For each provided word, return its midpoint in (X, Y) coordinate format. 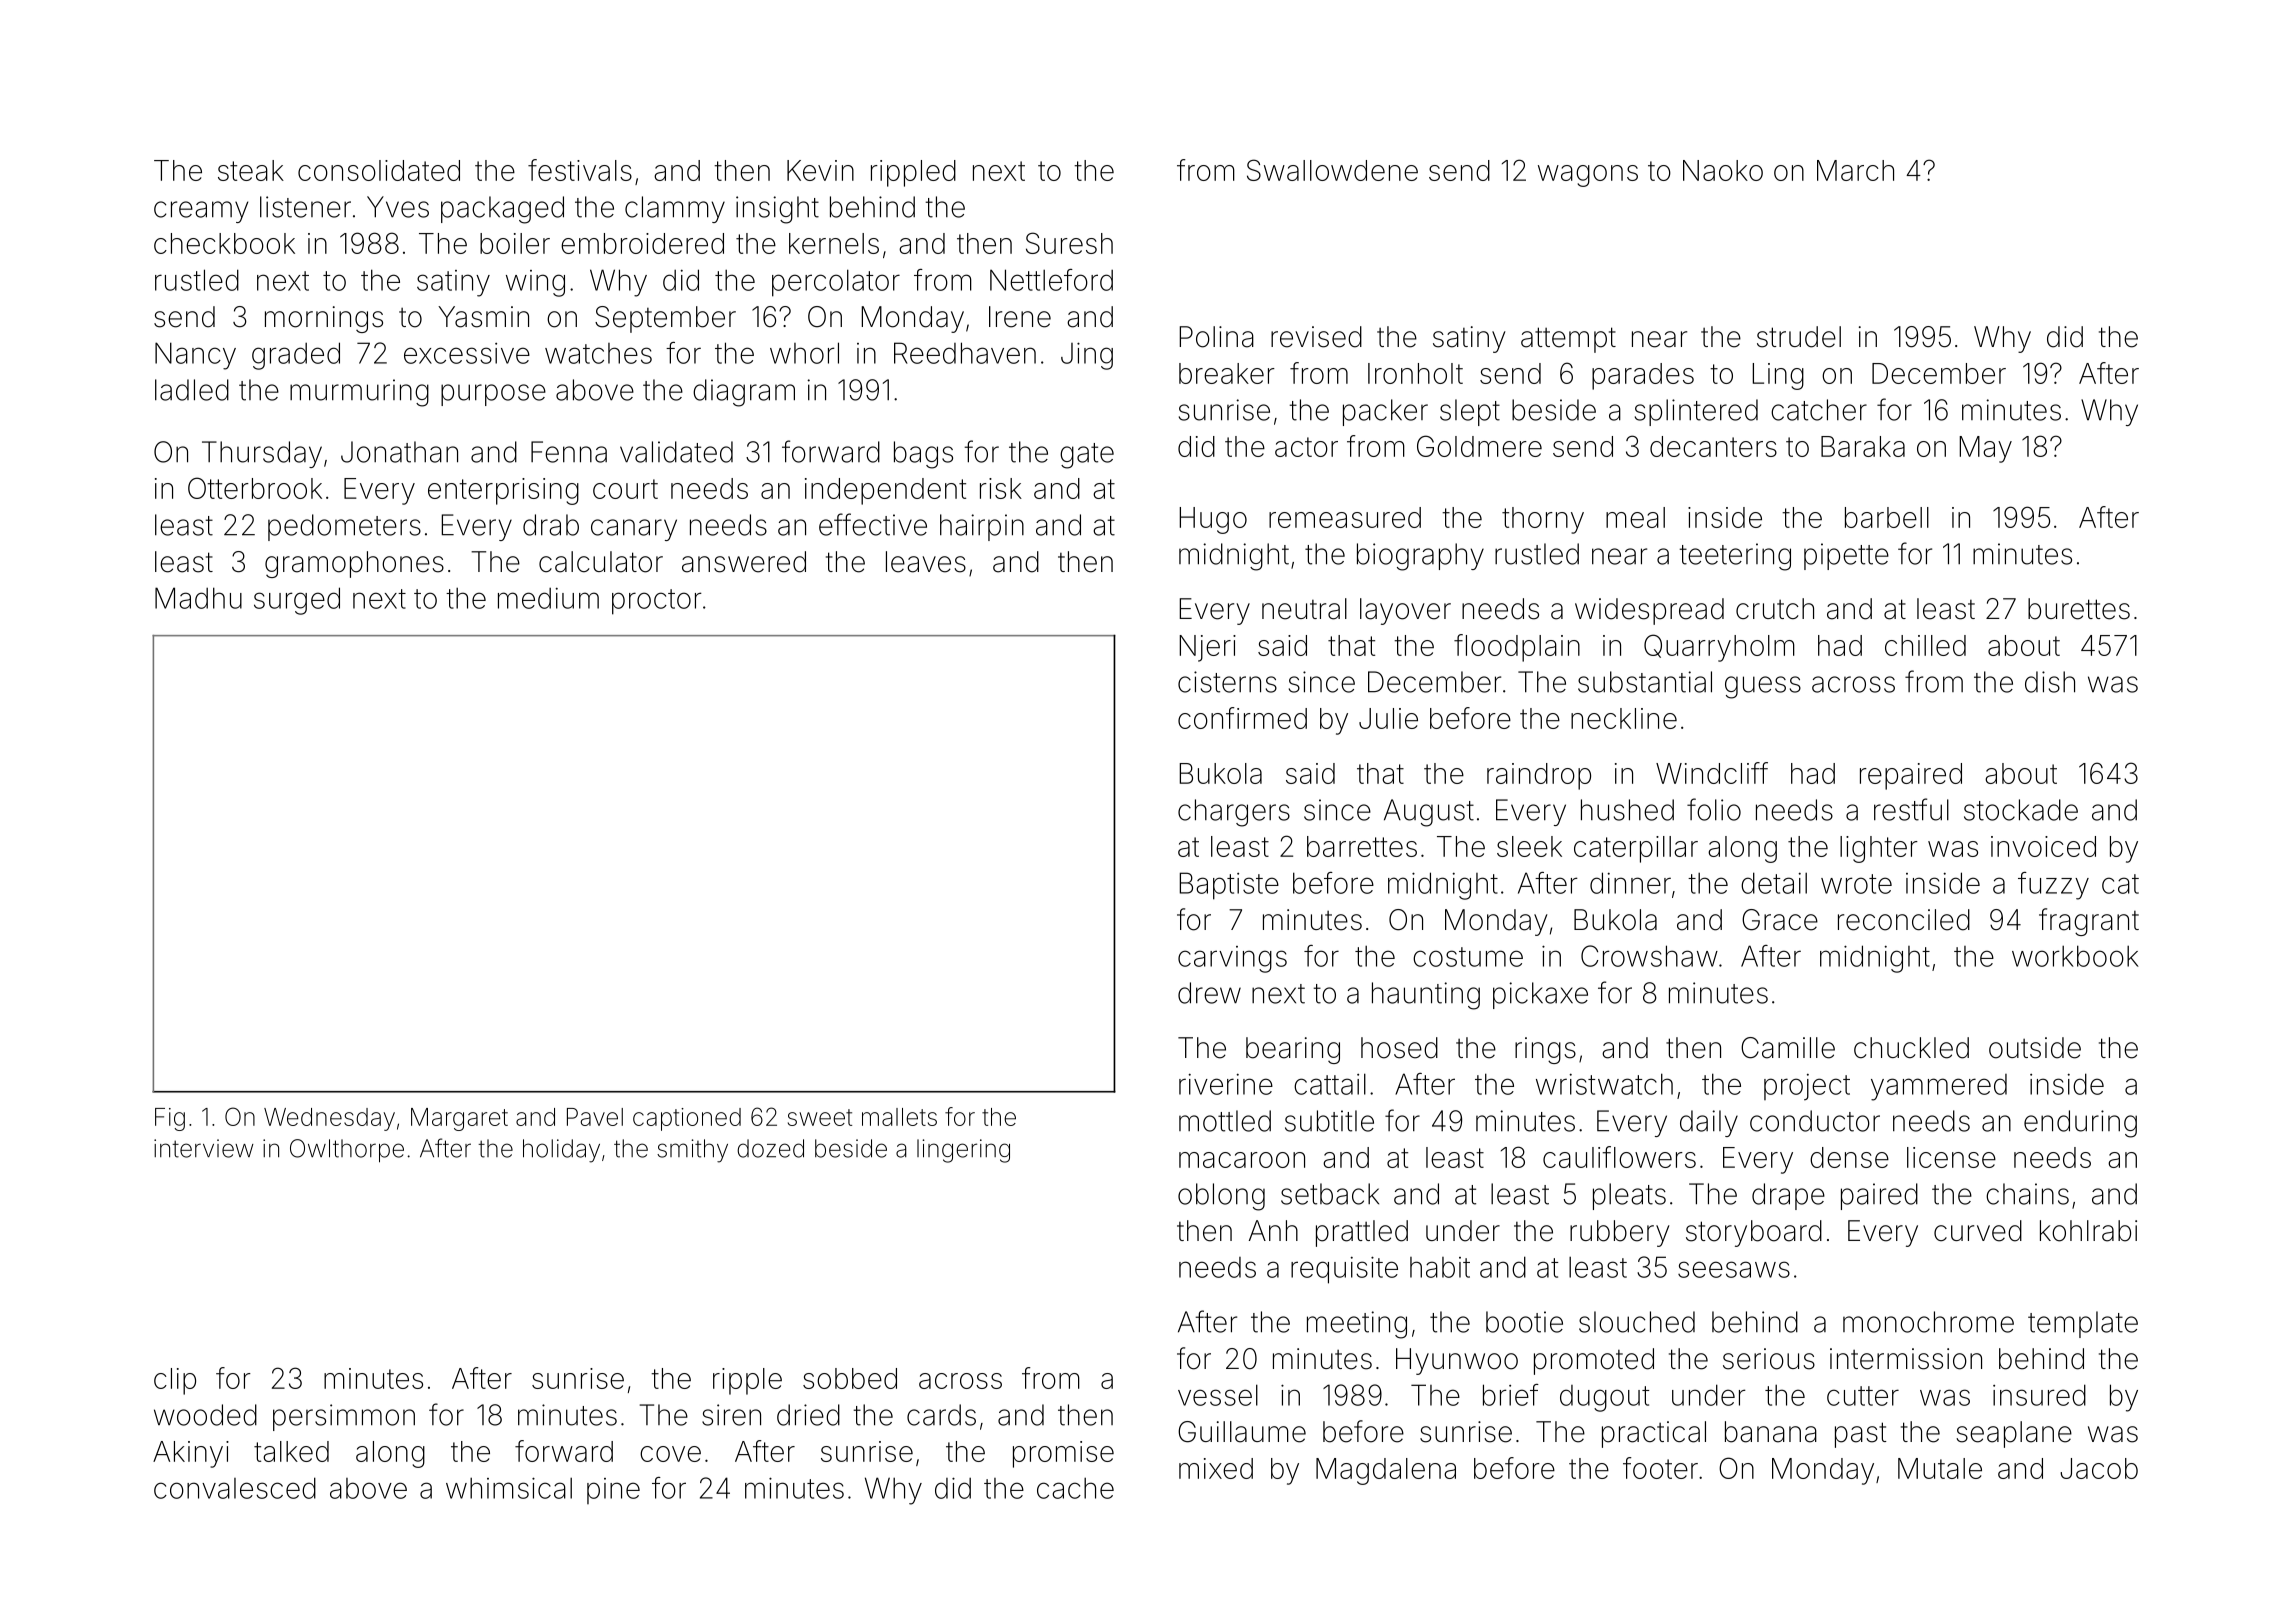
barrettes (1362, 846)
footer (1660, 1468)
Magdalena (1386, 1471)
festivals (580, 170)
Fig (170, 1119)
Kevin (820, 170)
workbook (2075, 956)
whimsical (509, 1488)
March (1855, 170)
